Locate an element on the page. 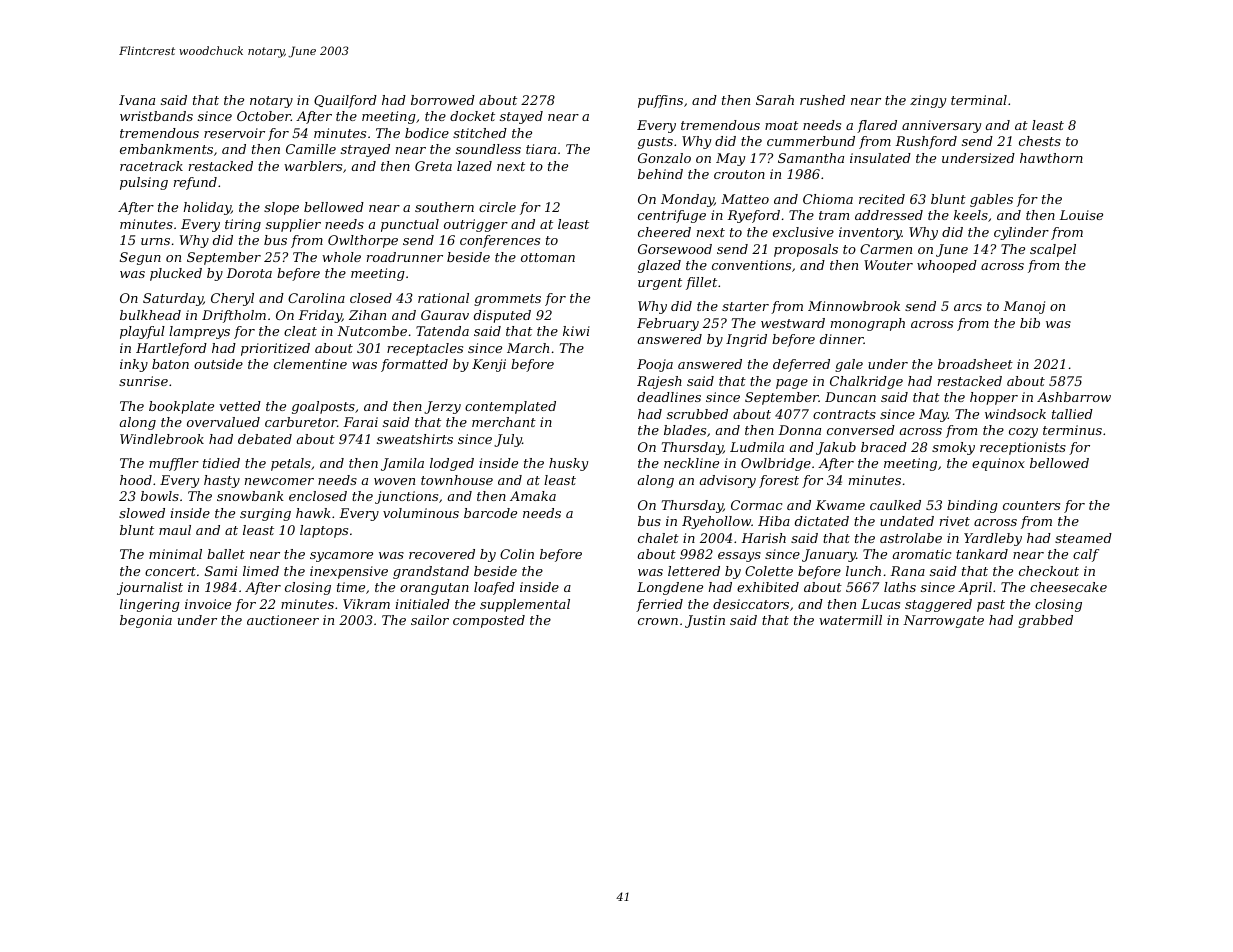 The image size is (1233, 952). begonia is located at coordinates (146, 621).
